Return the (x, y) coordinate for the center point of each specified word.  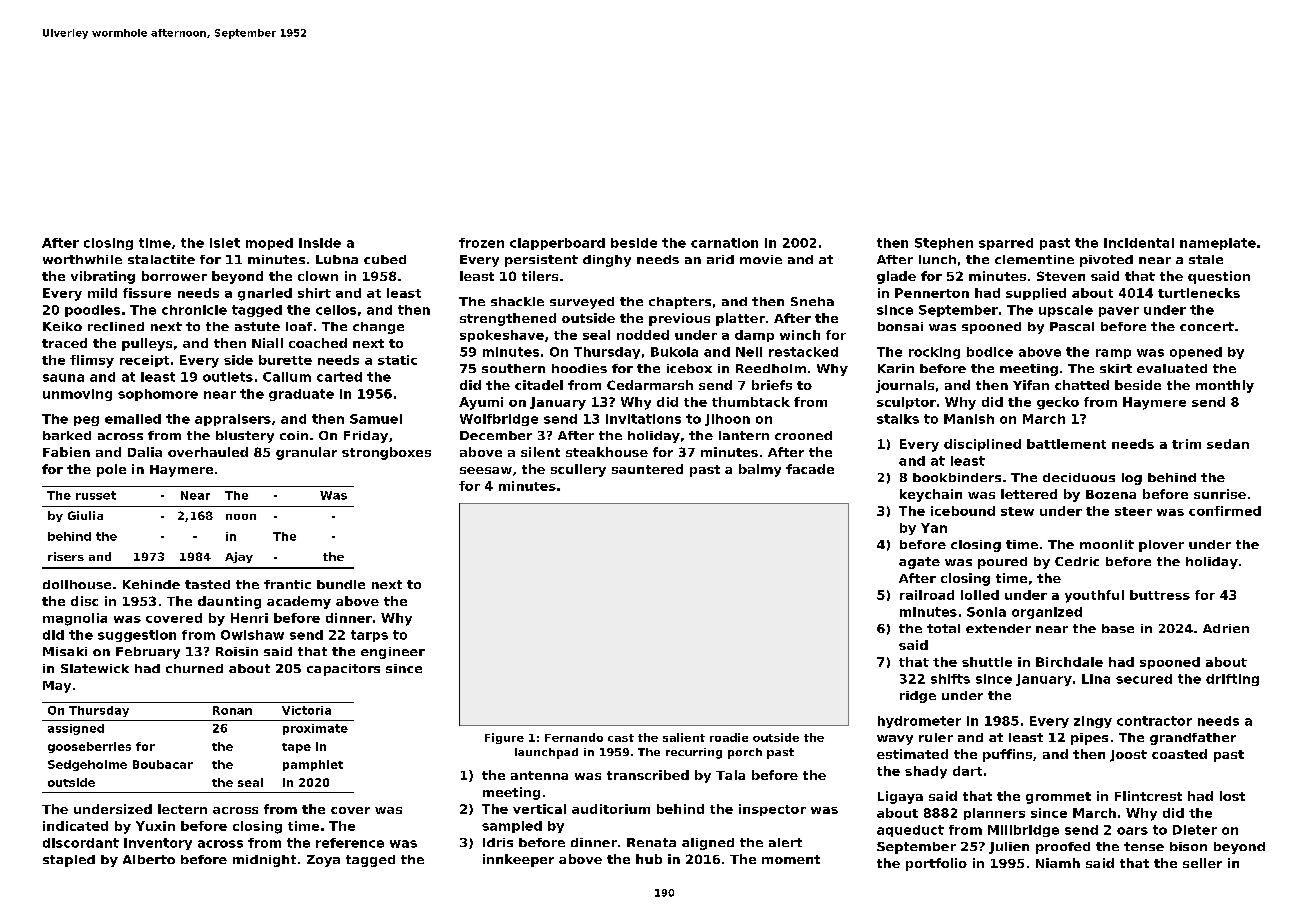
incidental (1139, 243)
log (1132, 479)
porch (745, 753)
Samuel (376, 419)
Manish (969, 419)
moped (269, 244)
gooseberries (89, 747)
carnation (724, 243)
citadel (539, 385)
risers (66, 556)
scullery (578, 470)
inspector (772, 810)
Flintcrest (1148, 796)
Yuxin (155, 826)
